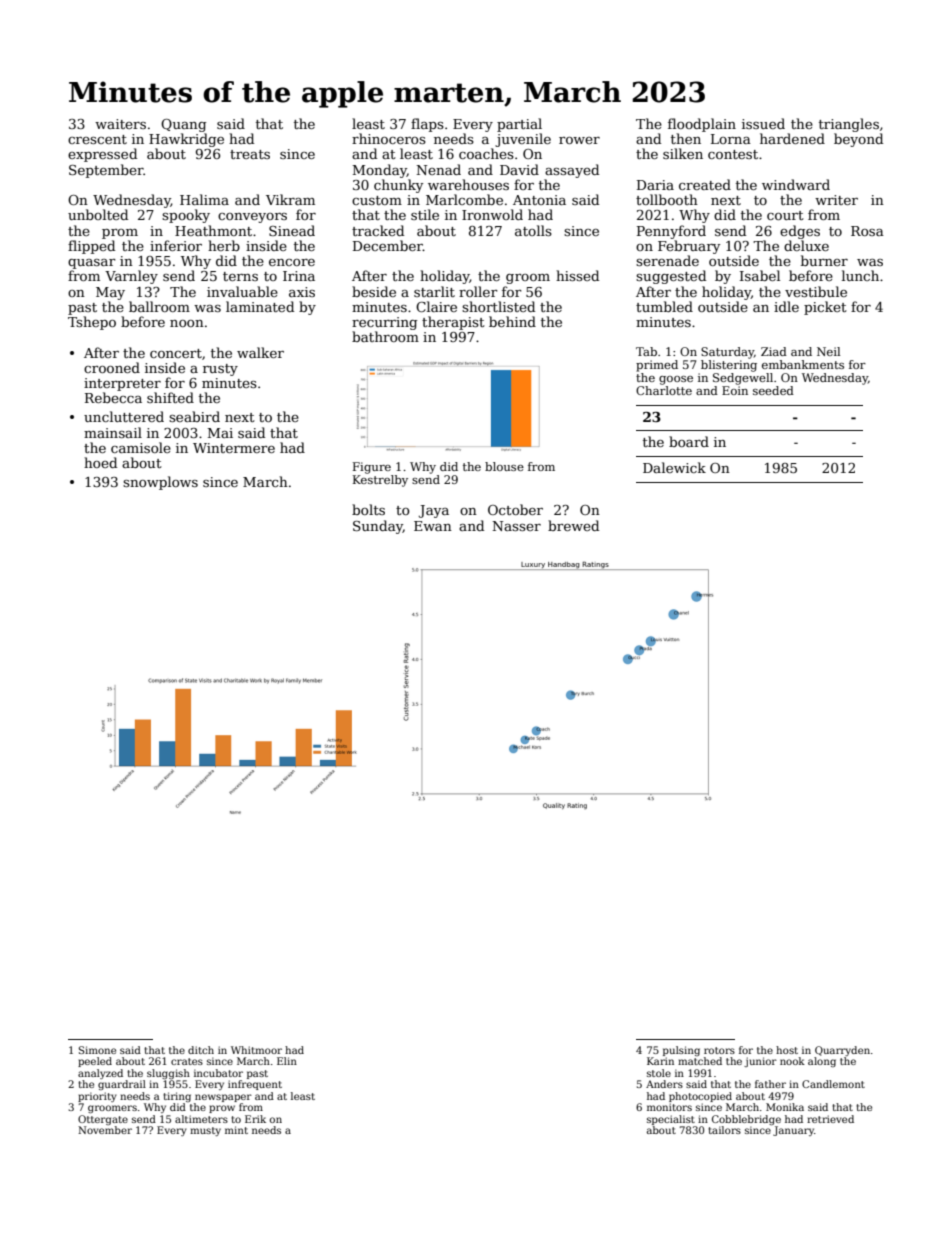 The image size is (952, 1233). Describe the element at coordinates (234, 448) in the document. I see `Wintermere` at that location.
